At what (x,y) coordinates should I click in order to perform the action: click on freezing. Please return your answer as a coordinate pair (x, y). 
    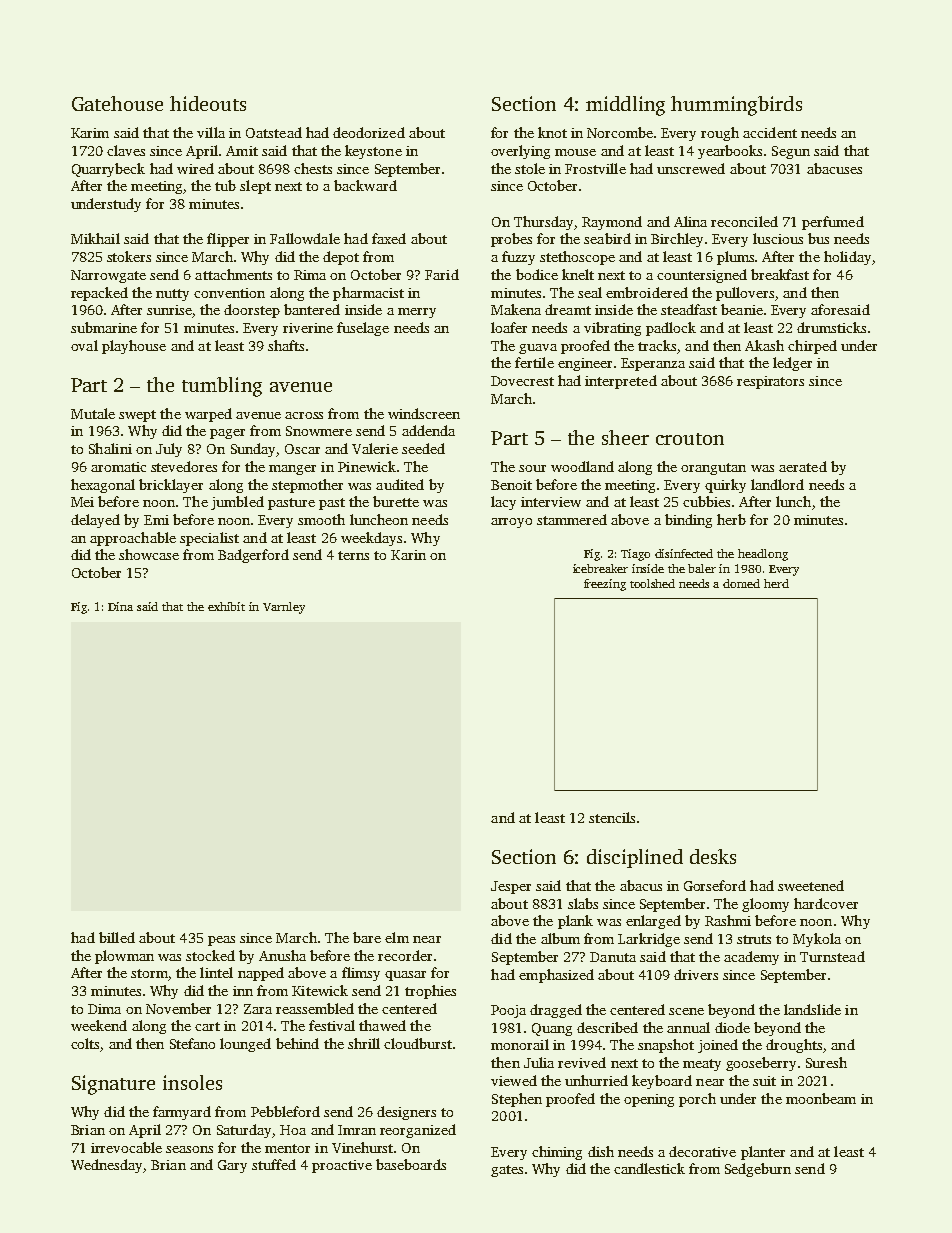
    Looking at the image, I should click on (605, 585).
